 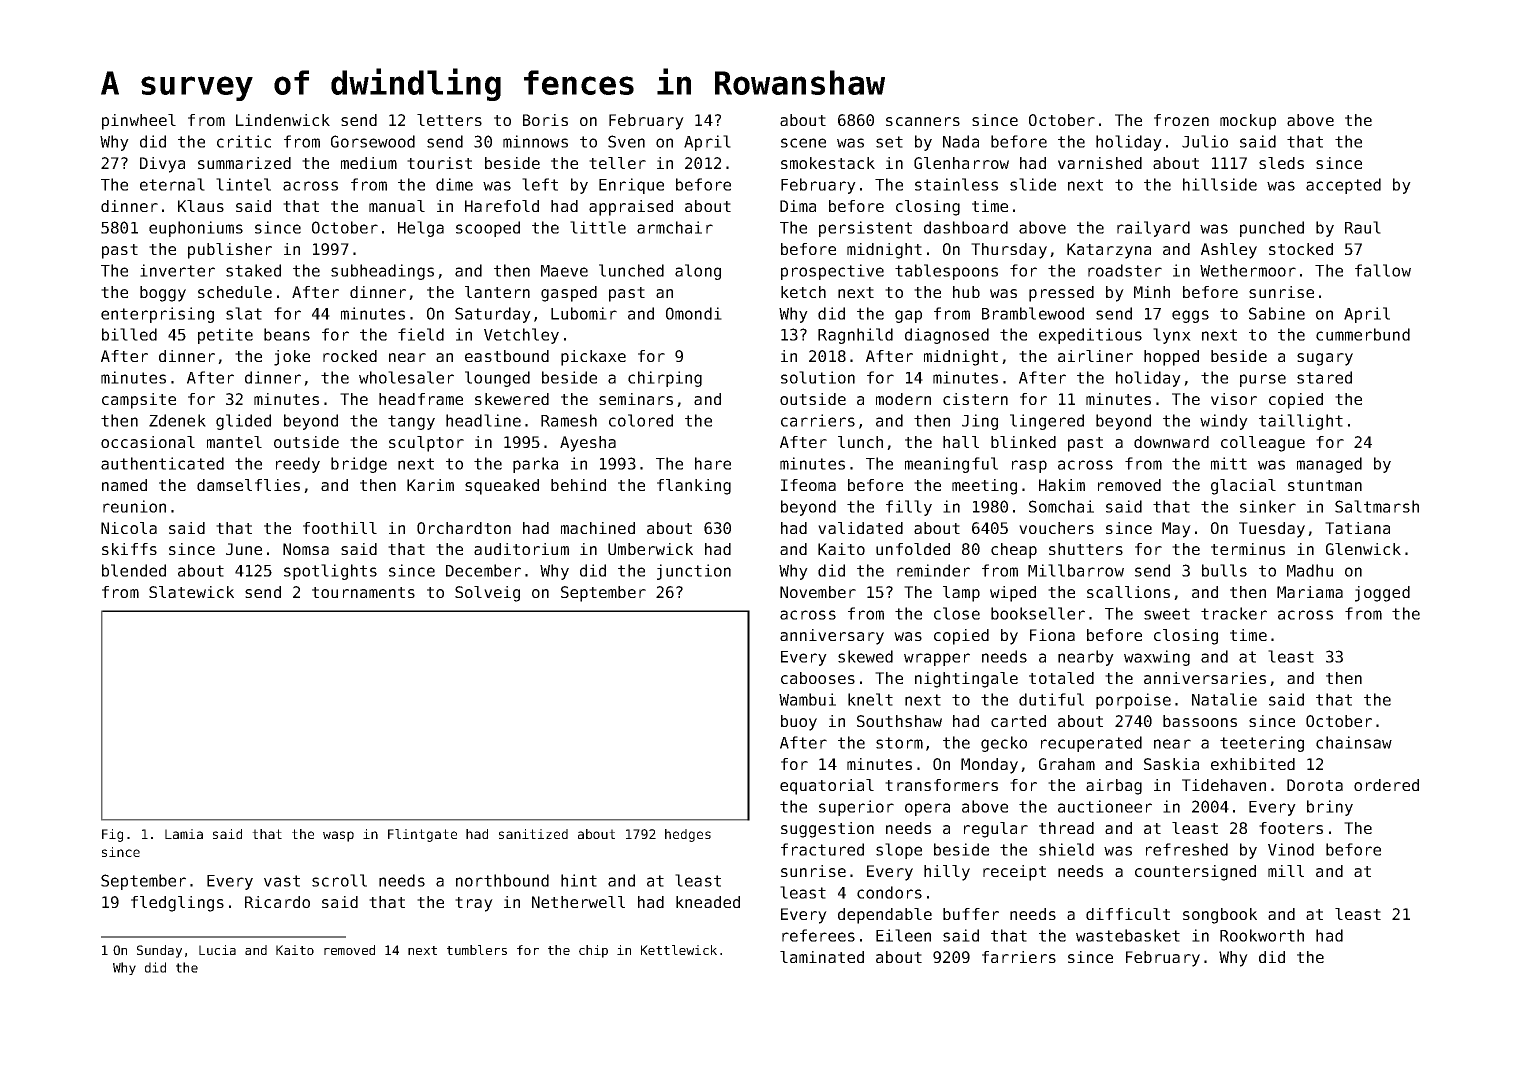 What do you see at coordinates (1248, 122) in the image?
I see `mockup` at bounding box center [1248, 122].
